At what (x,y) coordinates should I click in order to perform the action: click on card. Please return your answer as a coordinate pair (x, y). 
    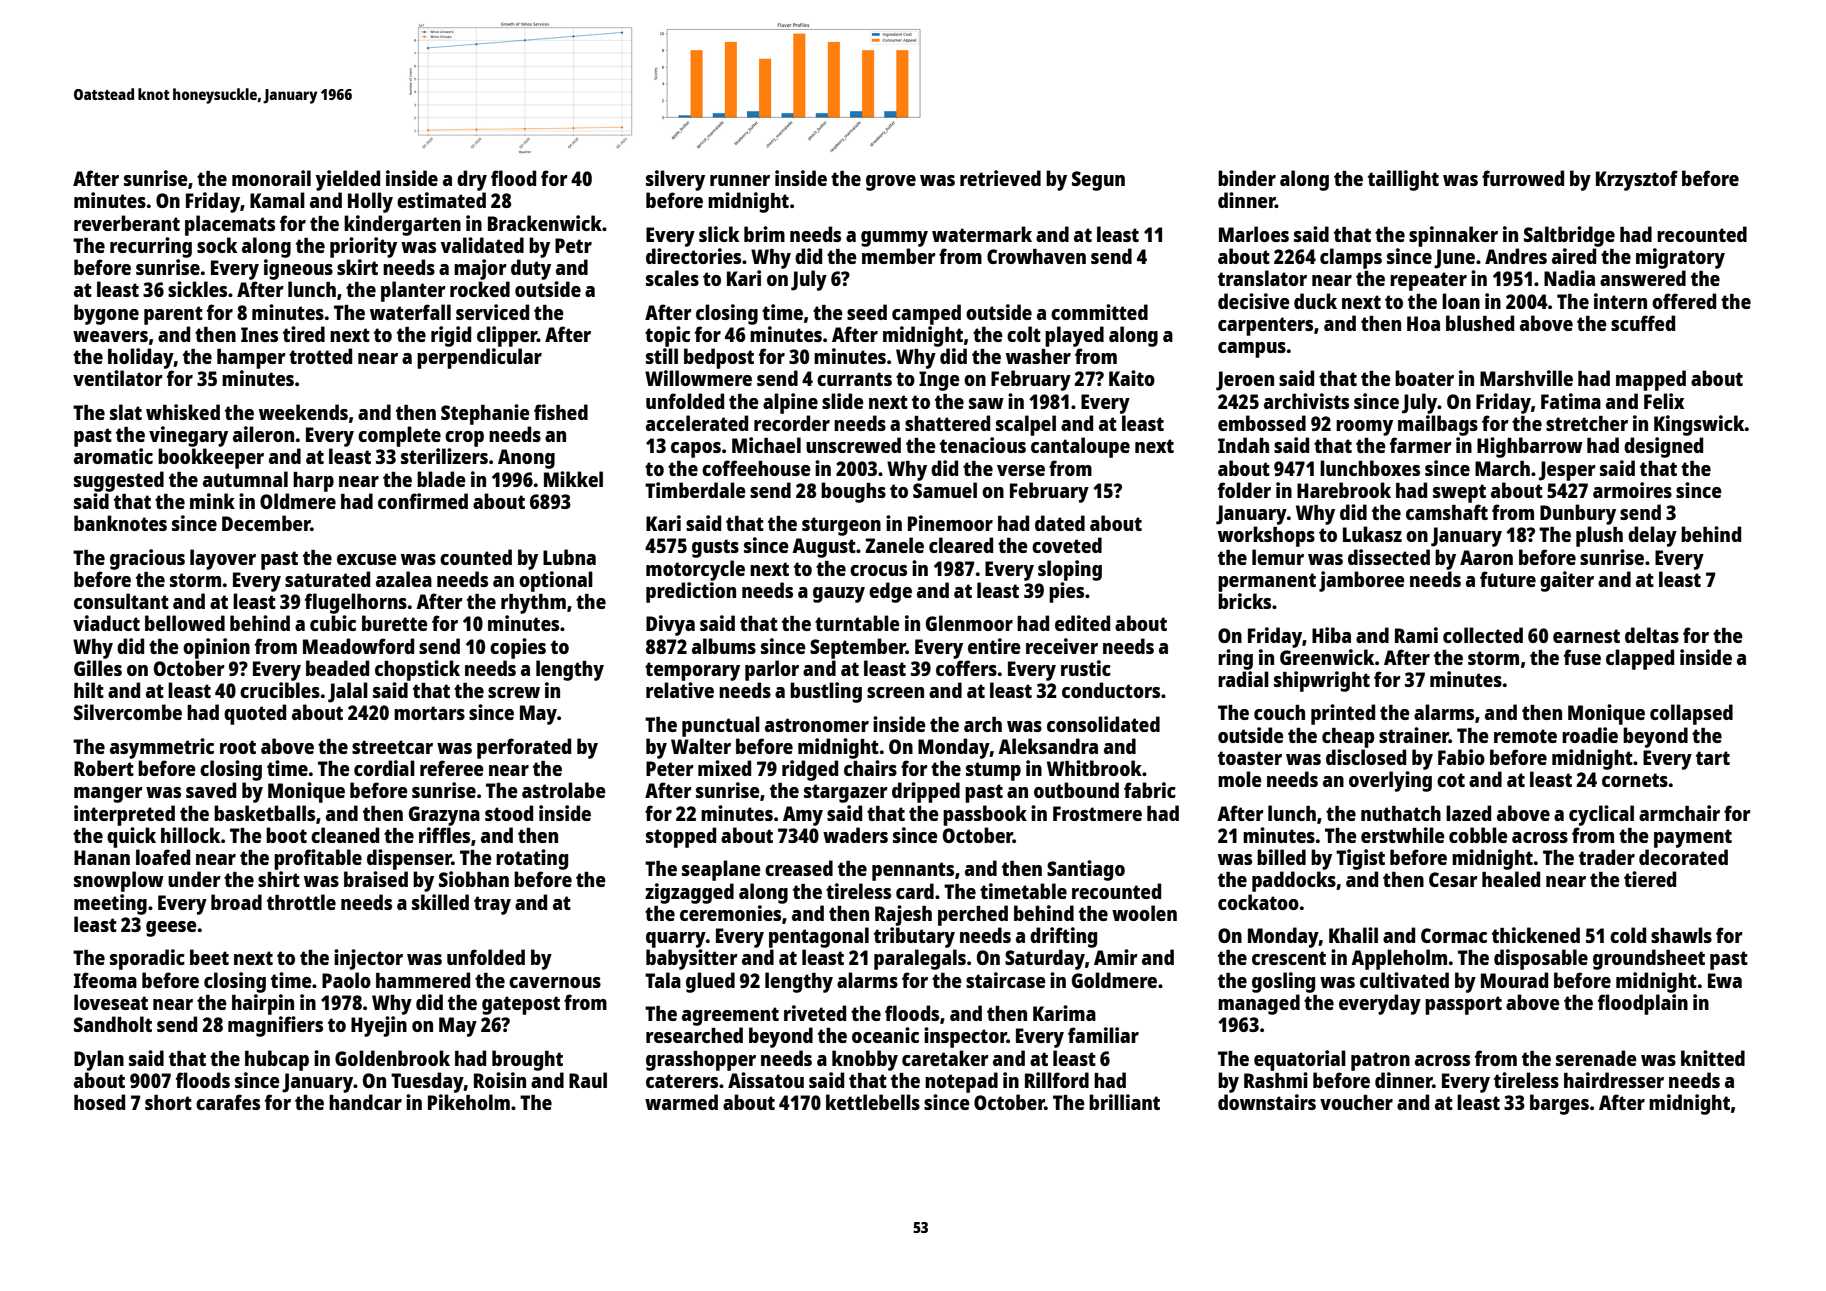
    Looking at the image, I should click on (915, 891).
